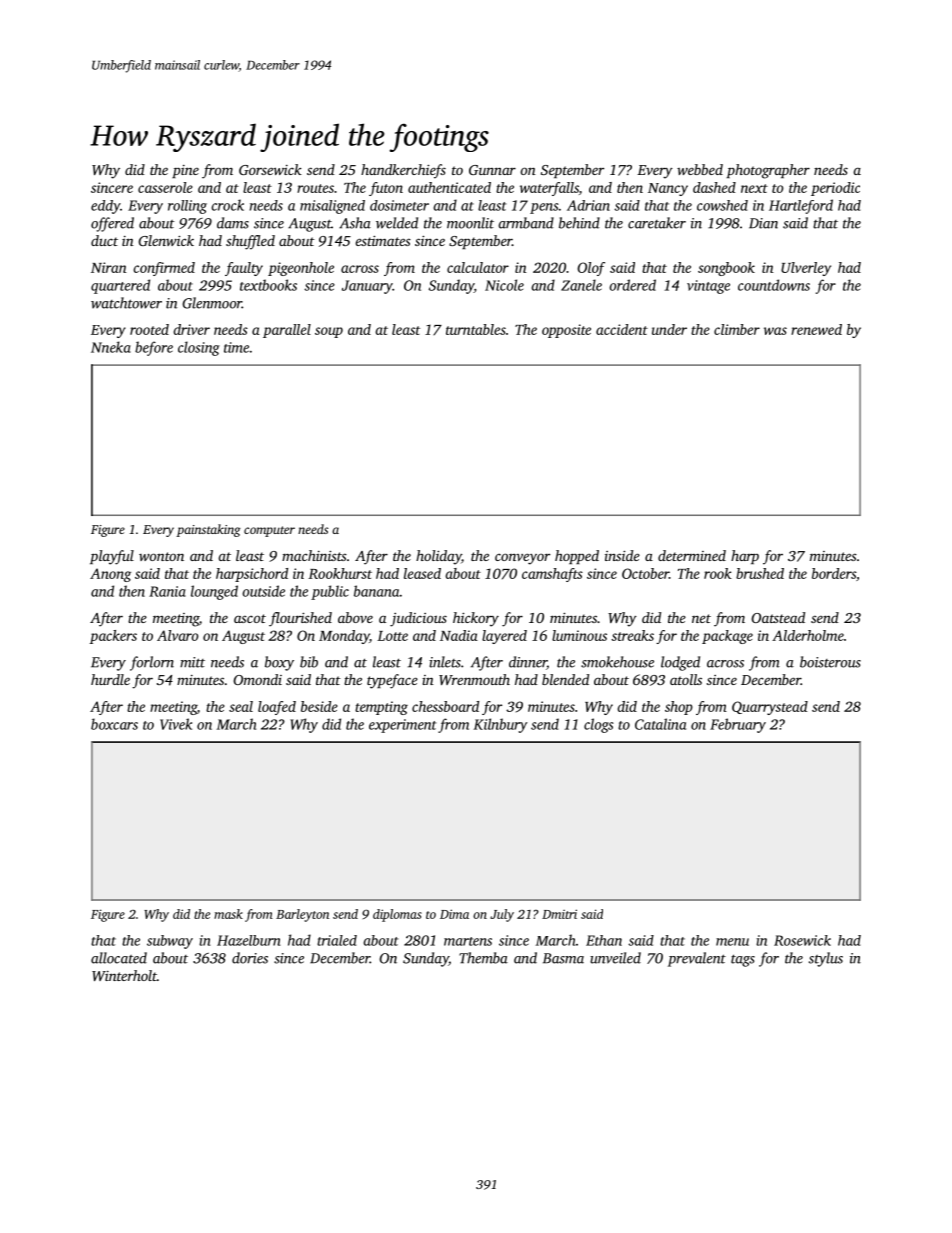 The image size is (952, 1233). I want to click on misaligned, so click(332, 207).
